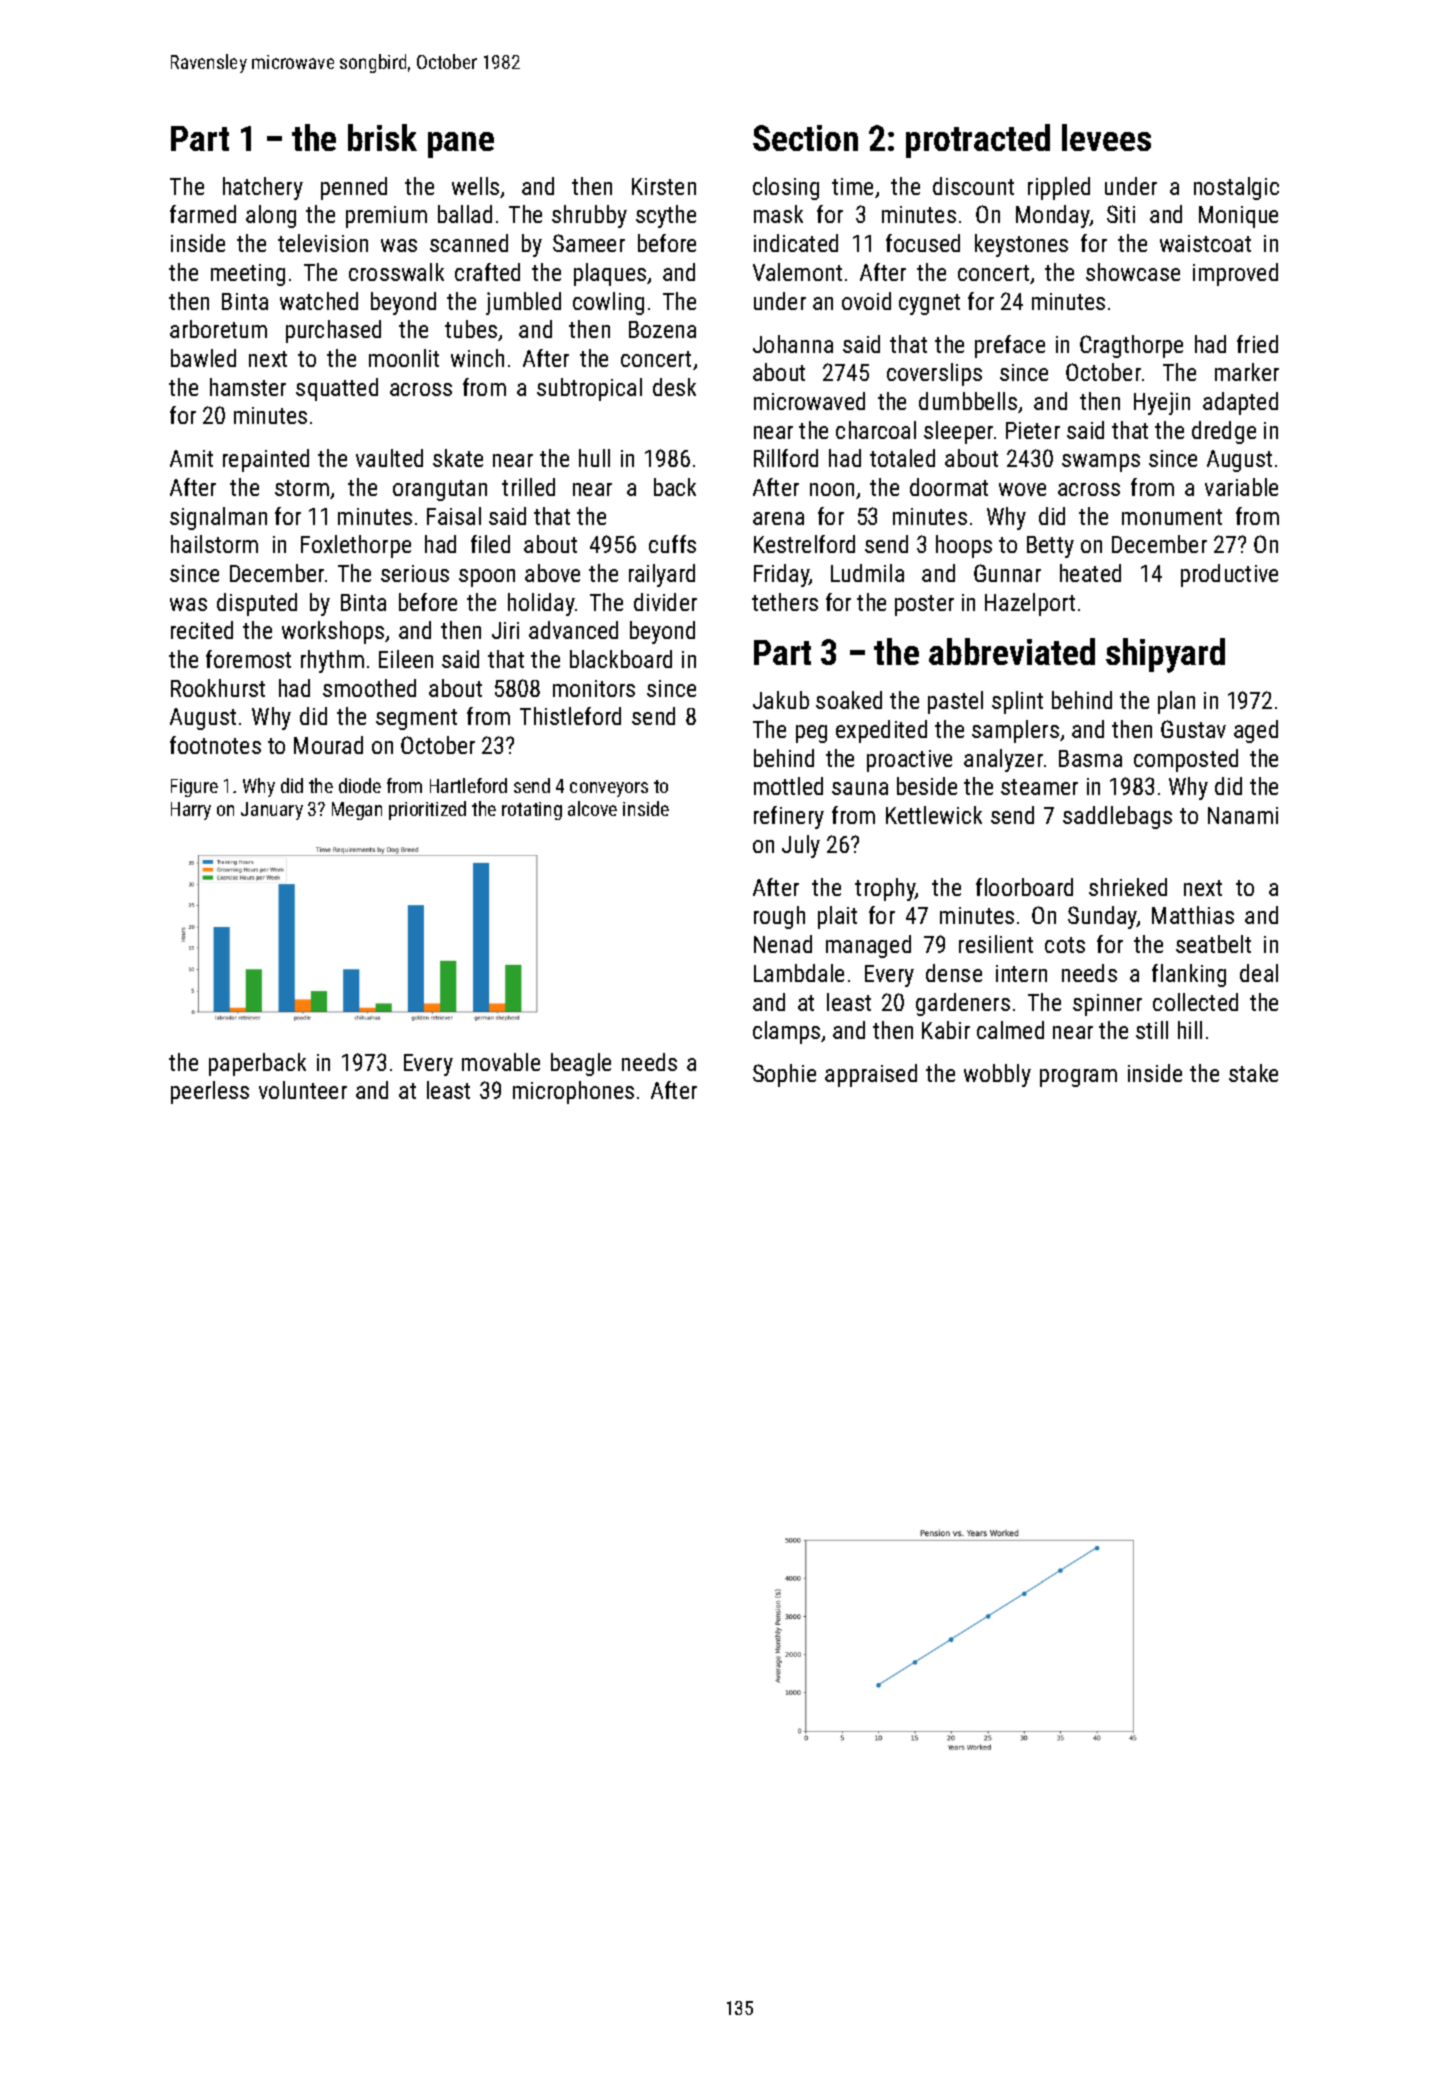 This page has height=2100, width=1450. What do you see at coordinates (837, 917) in the page?
I see `plait` at bounding box center [837, 917].
